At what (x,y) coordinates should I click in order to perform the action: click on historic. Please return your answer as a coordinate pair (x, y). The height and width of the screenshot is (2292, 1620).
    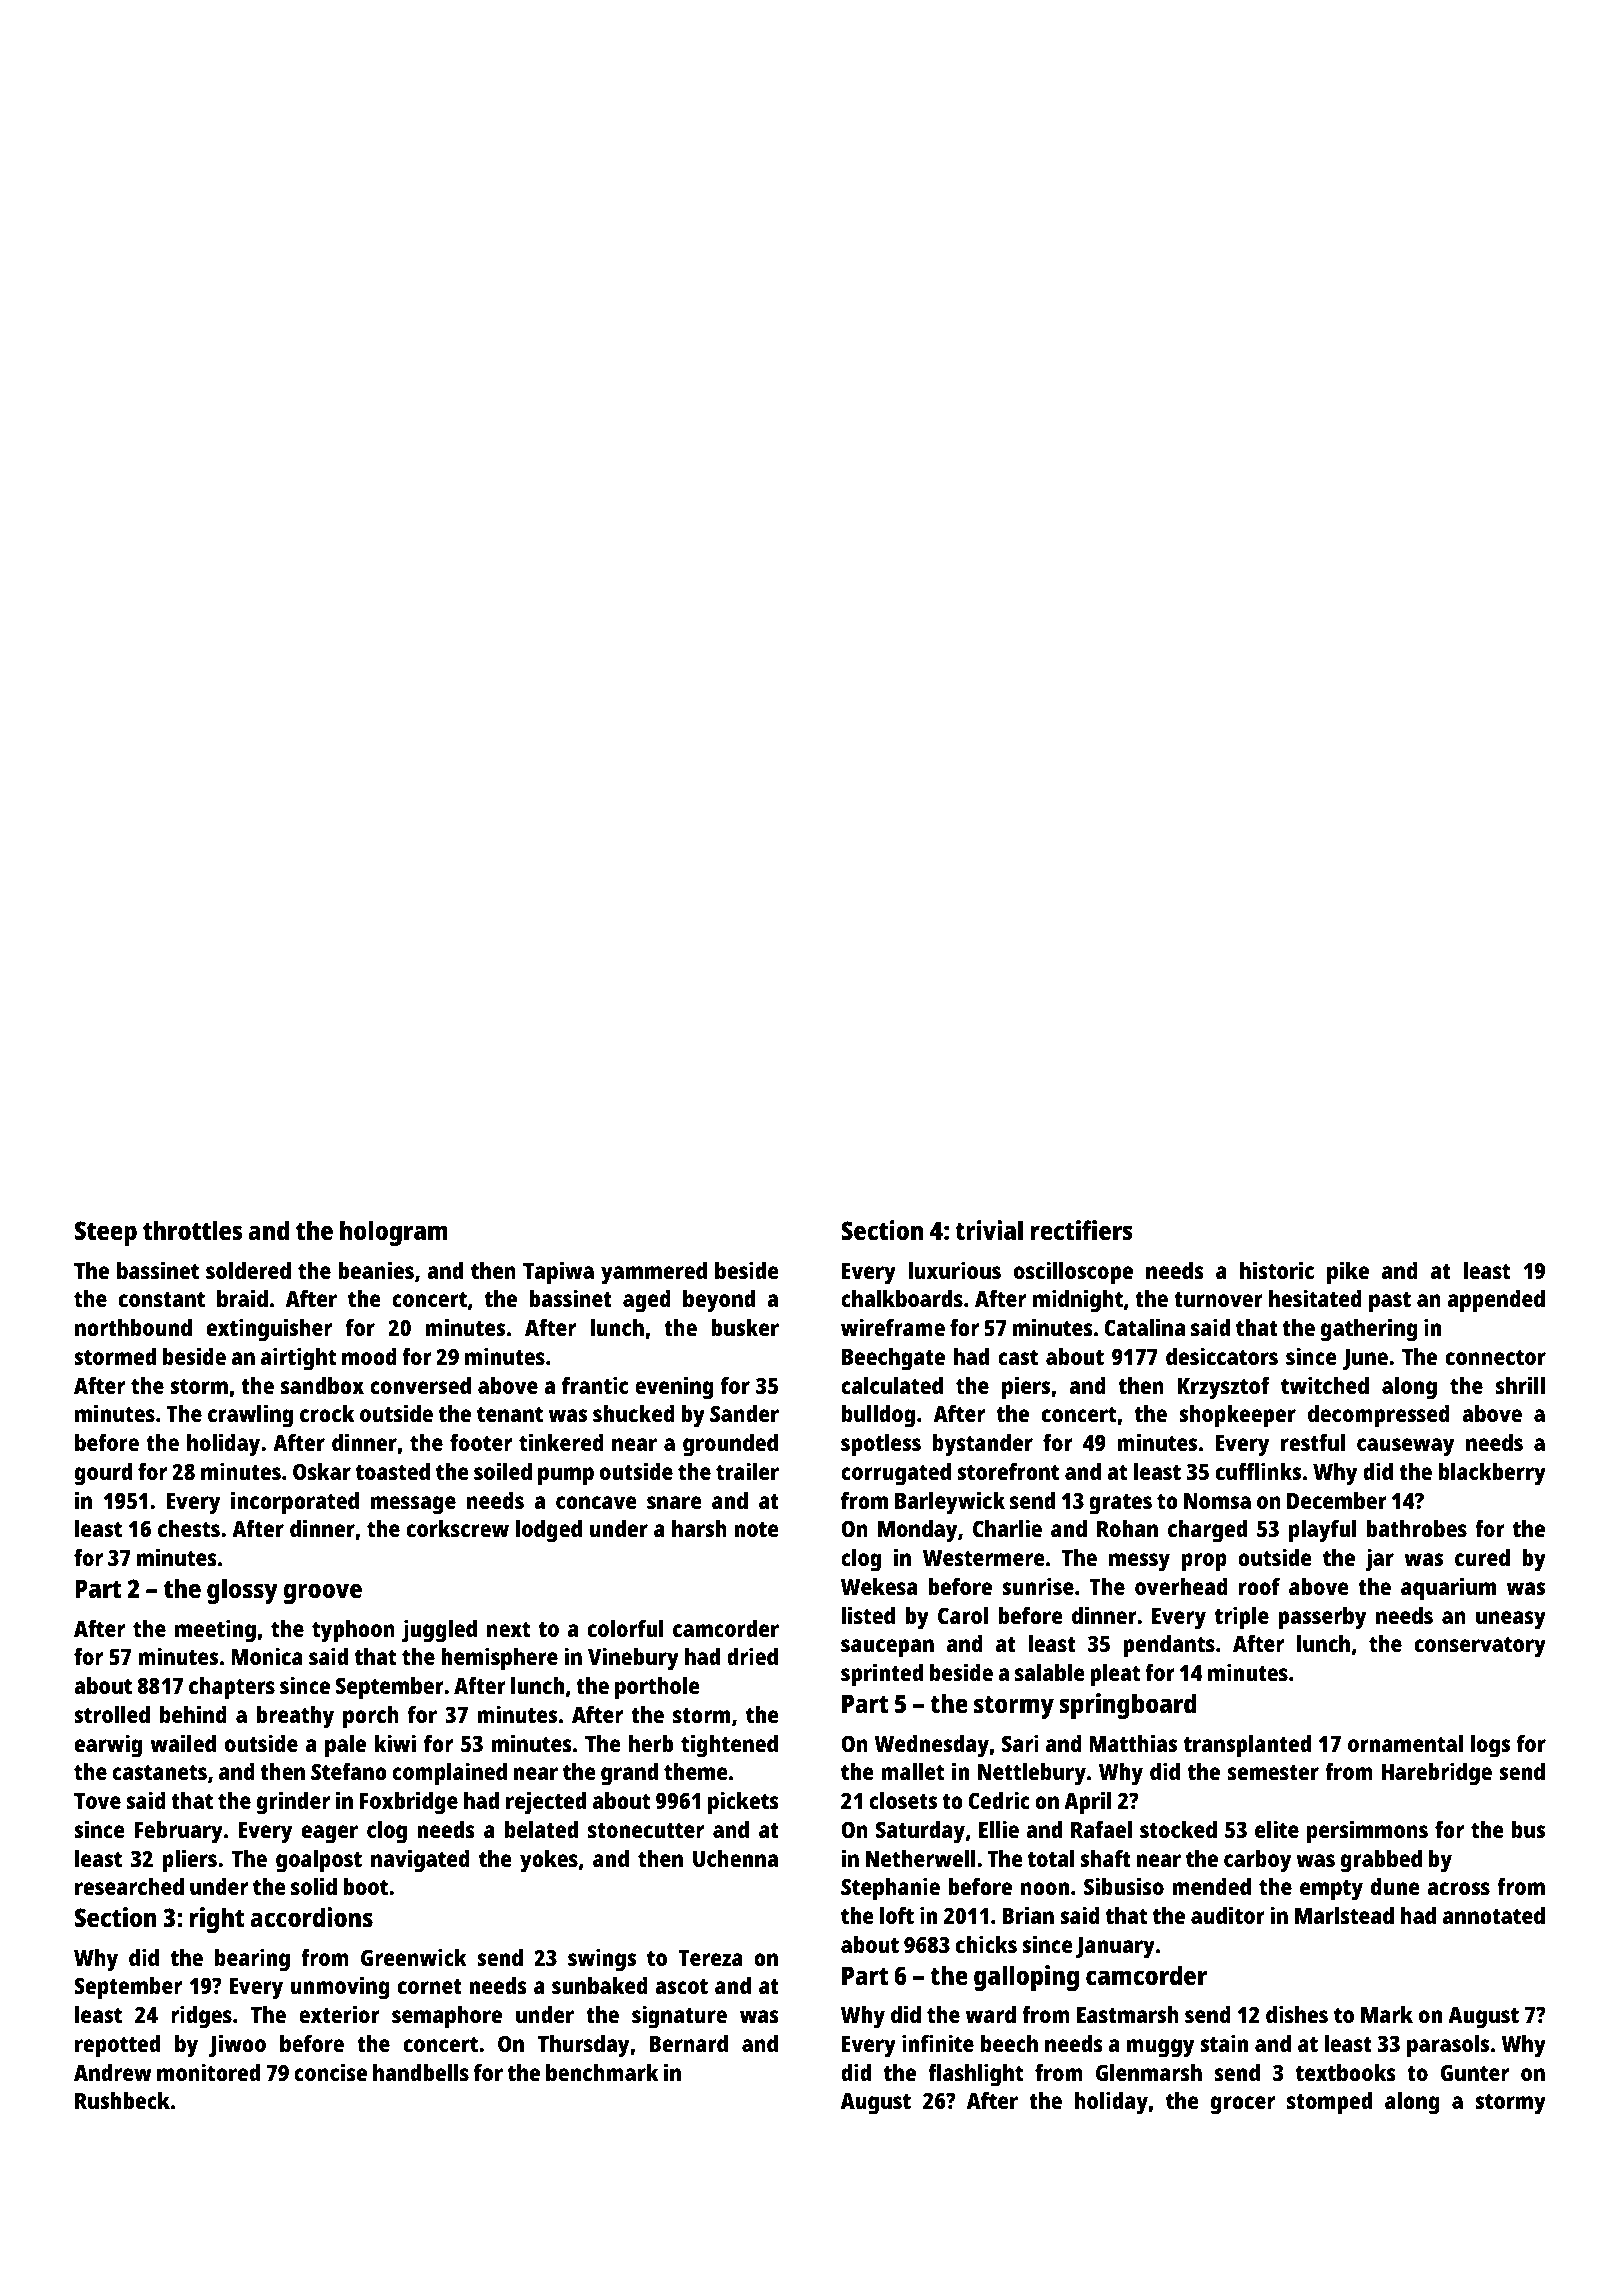
    Looking at the image, I should click on (1277, 1270).
